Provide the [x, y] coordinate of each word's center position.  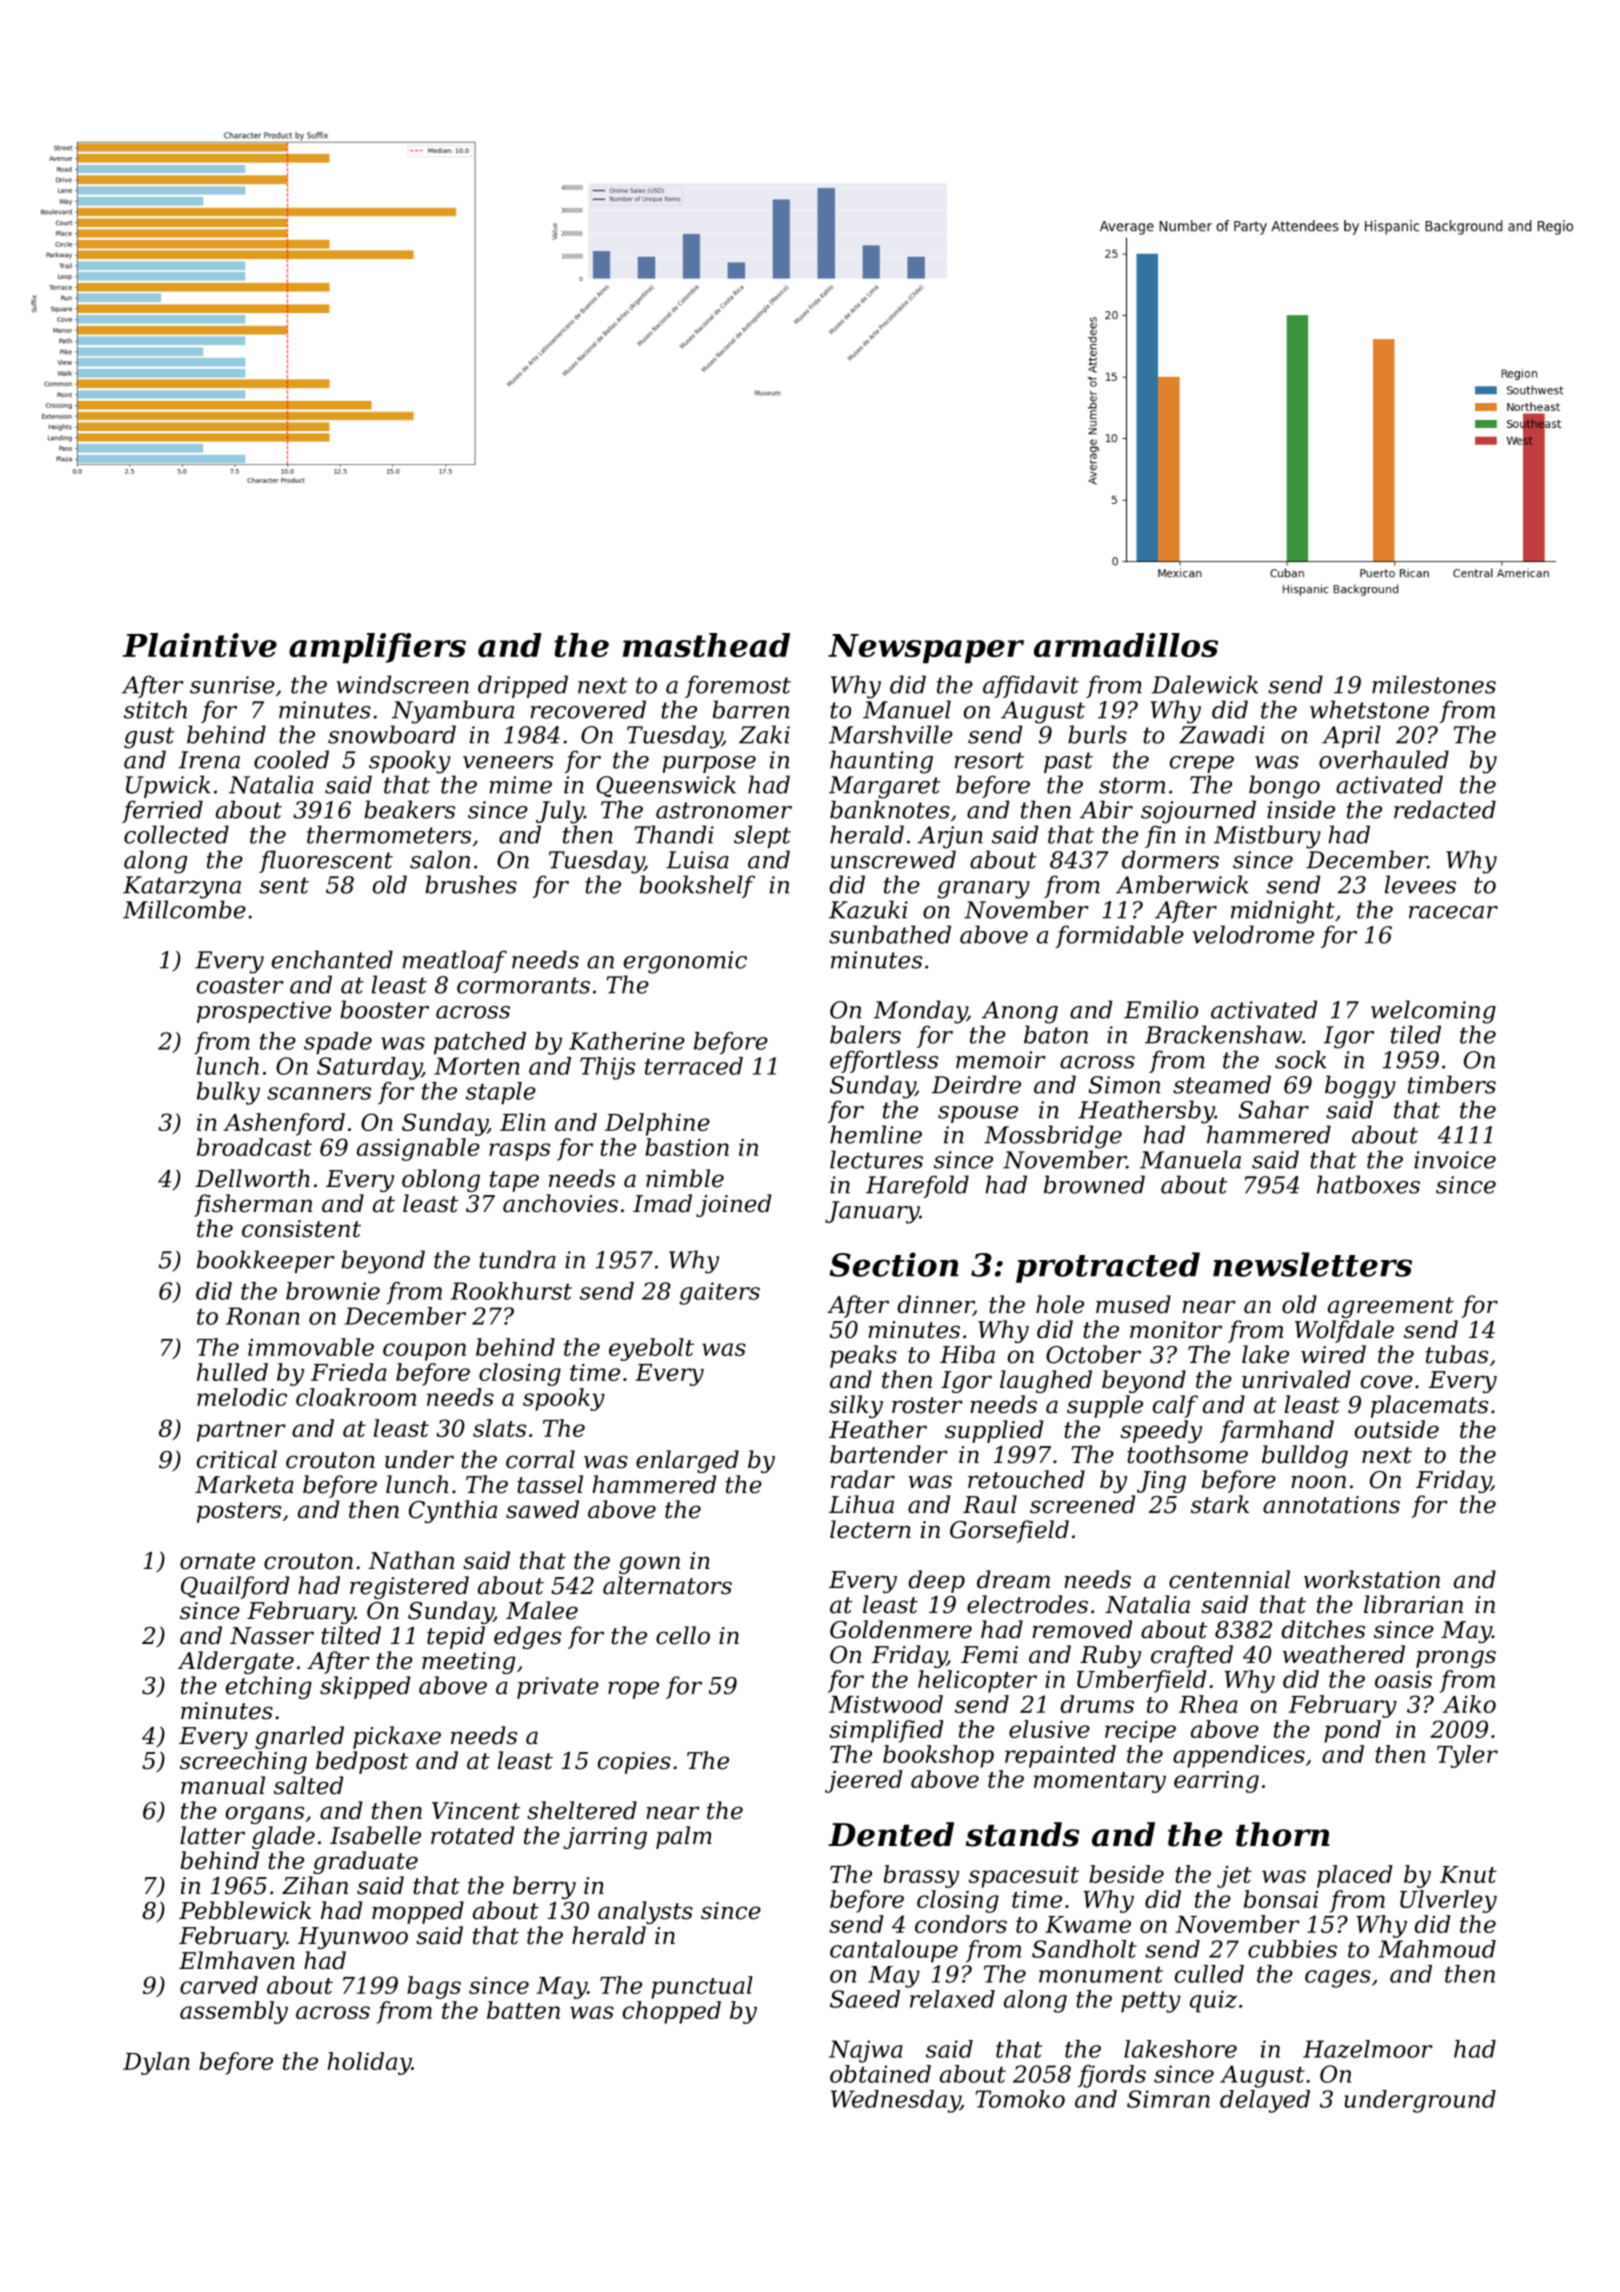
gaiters [719, 1293]
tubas [1457, 1354]
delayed [1265, 2101]
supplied [994, 1431]
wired [1333, 1354]
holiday [370, 2063]
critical [237, 1459]
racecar [1453, 912]
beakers [409, 809]
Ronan [263, 1316]
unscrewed [893, 859]
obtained [880, 2074]
